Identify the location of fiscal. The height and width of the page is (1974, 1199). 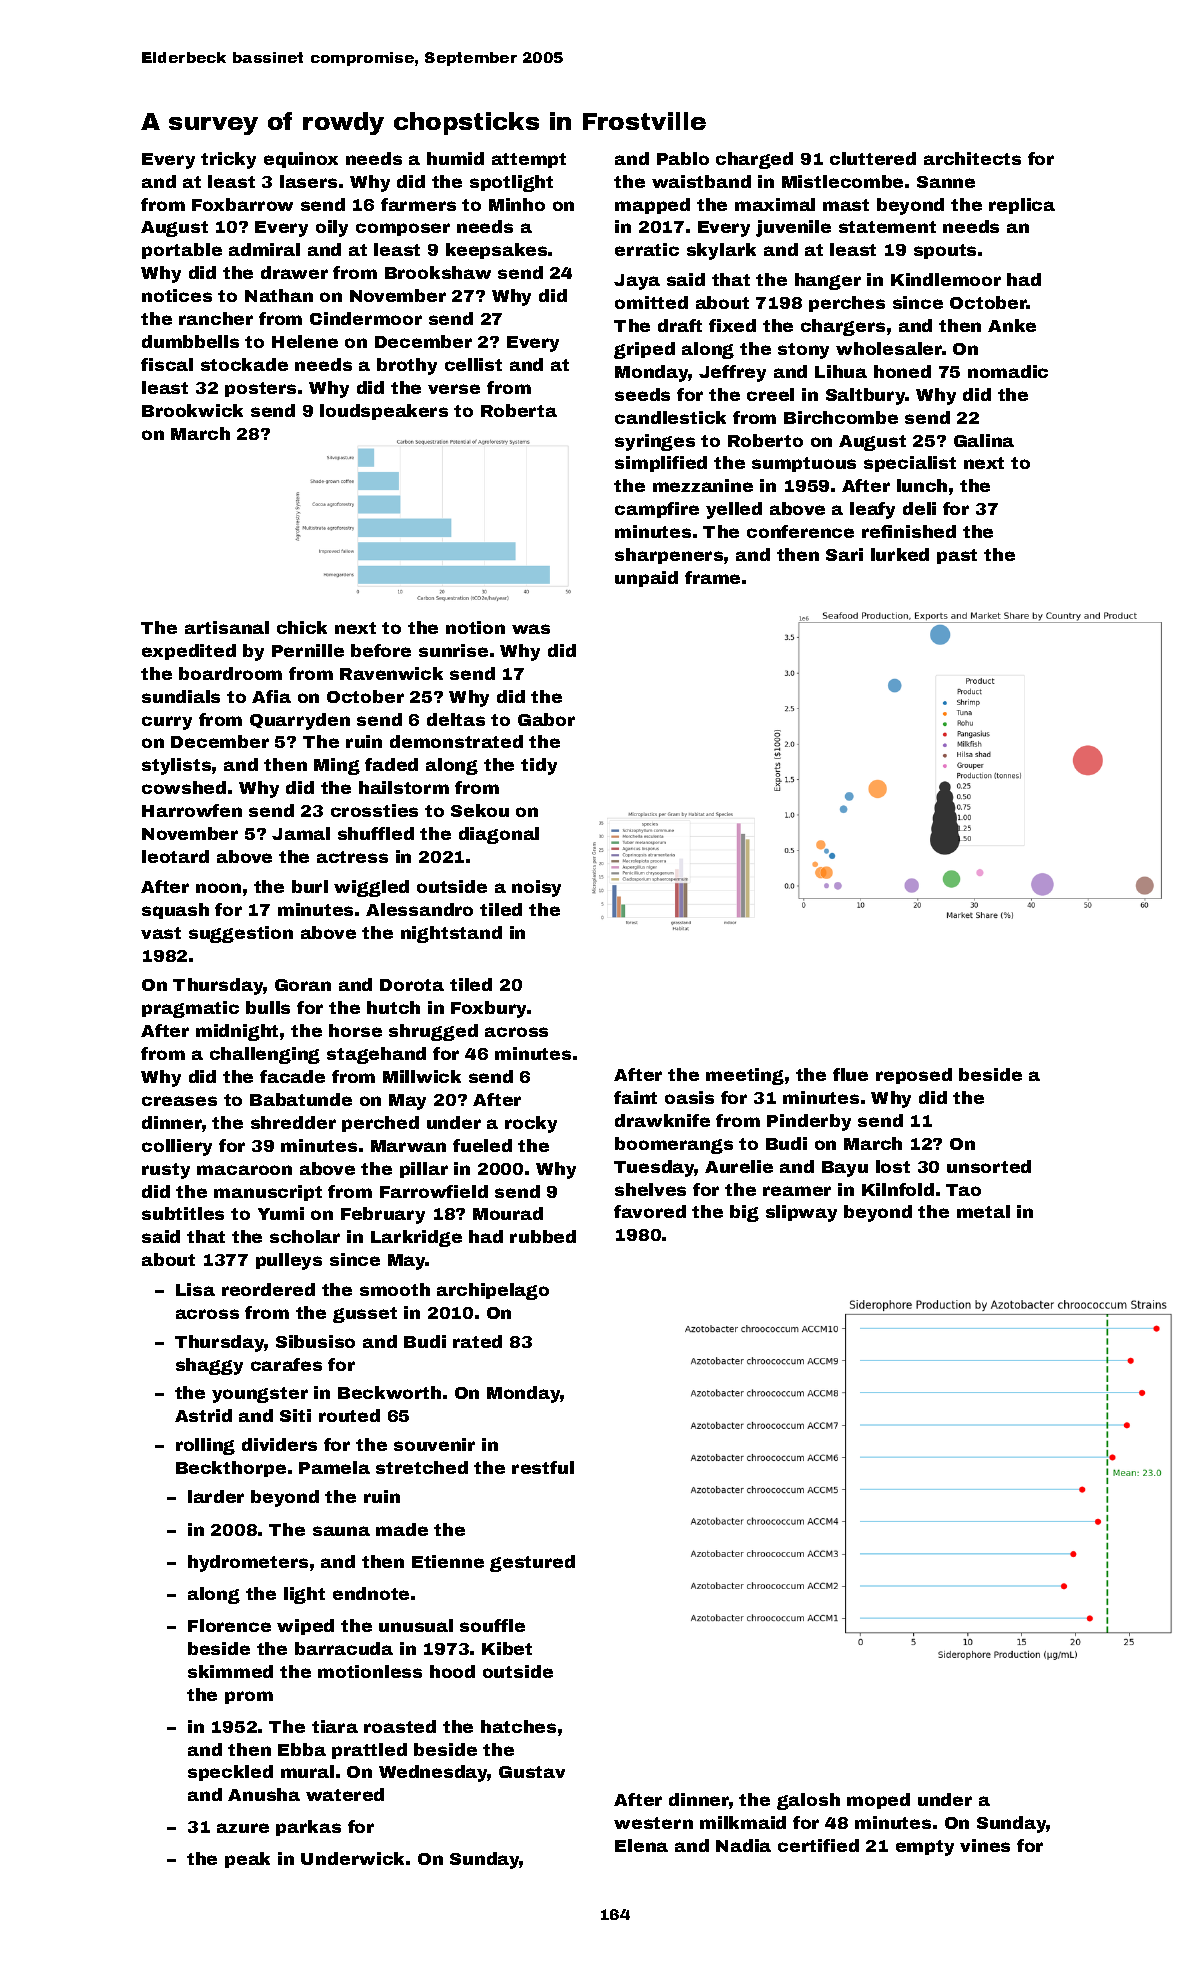
(167, 364).
